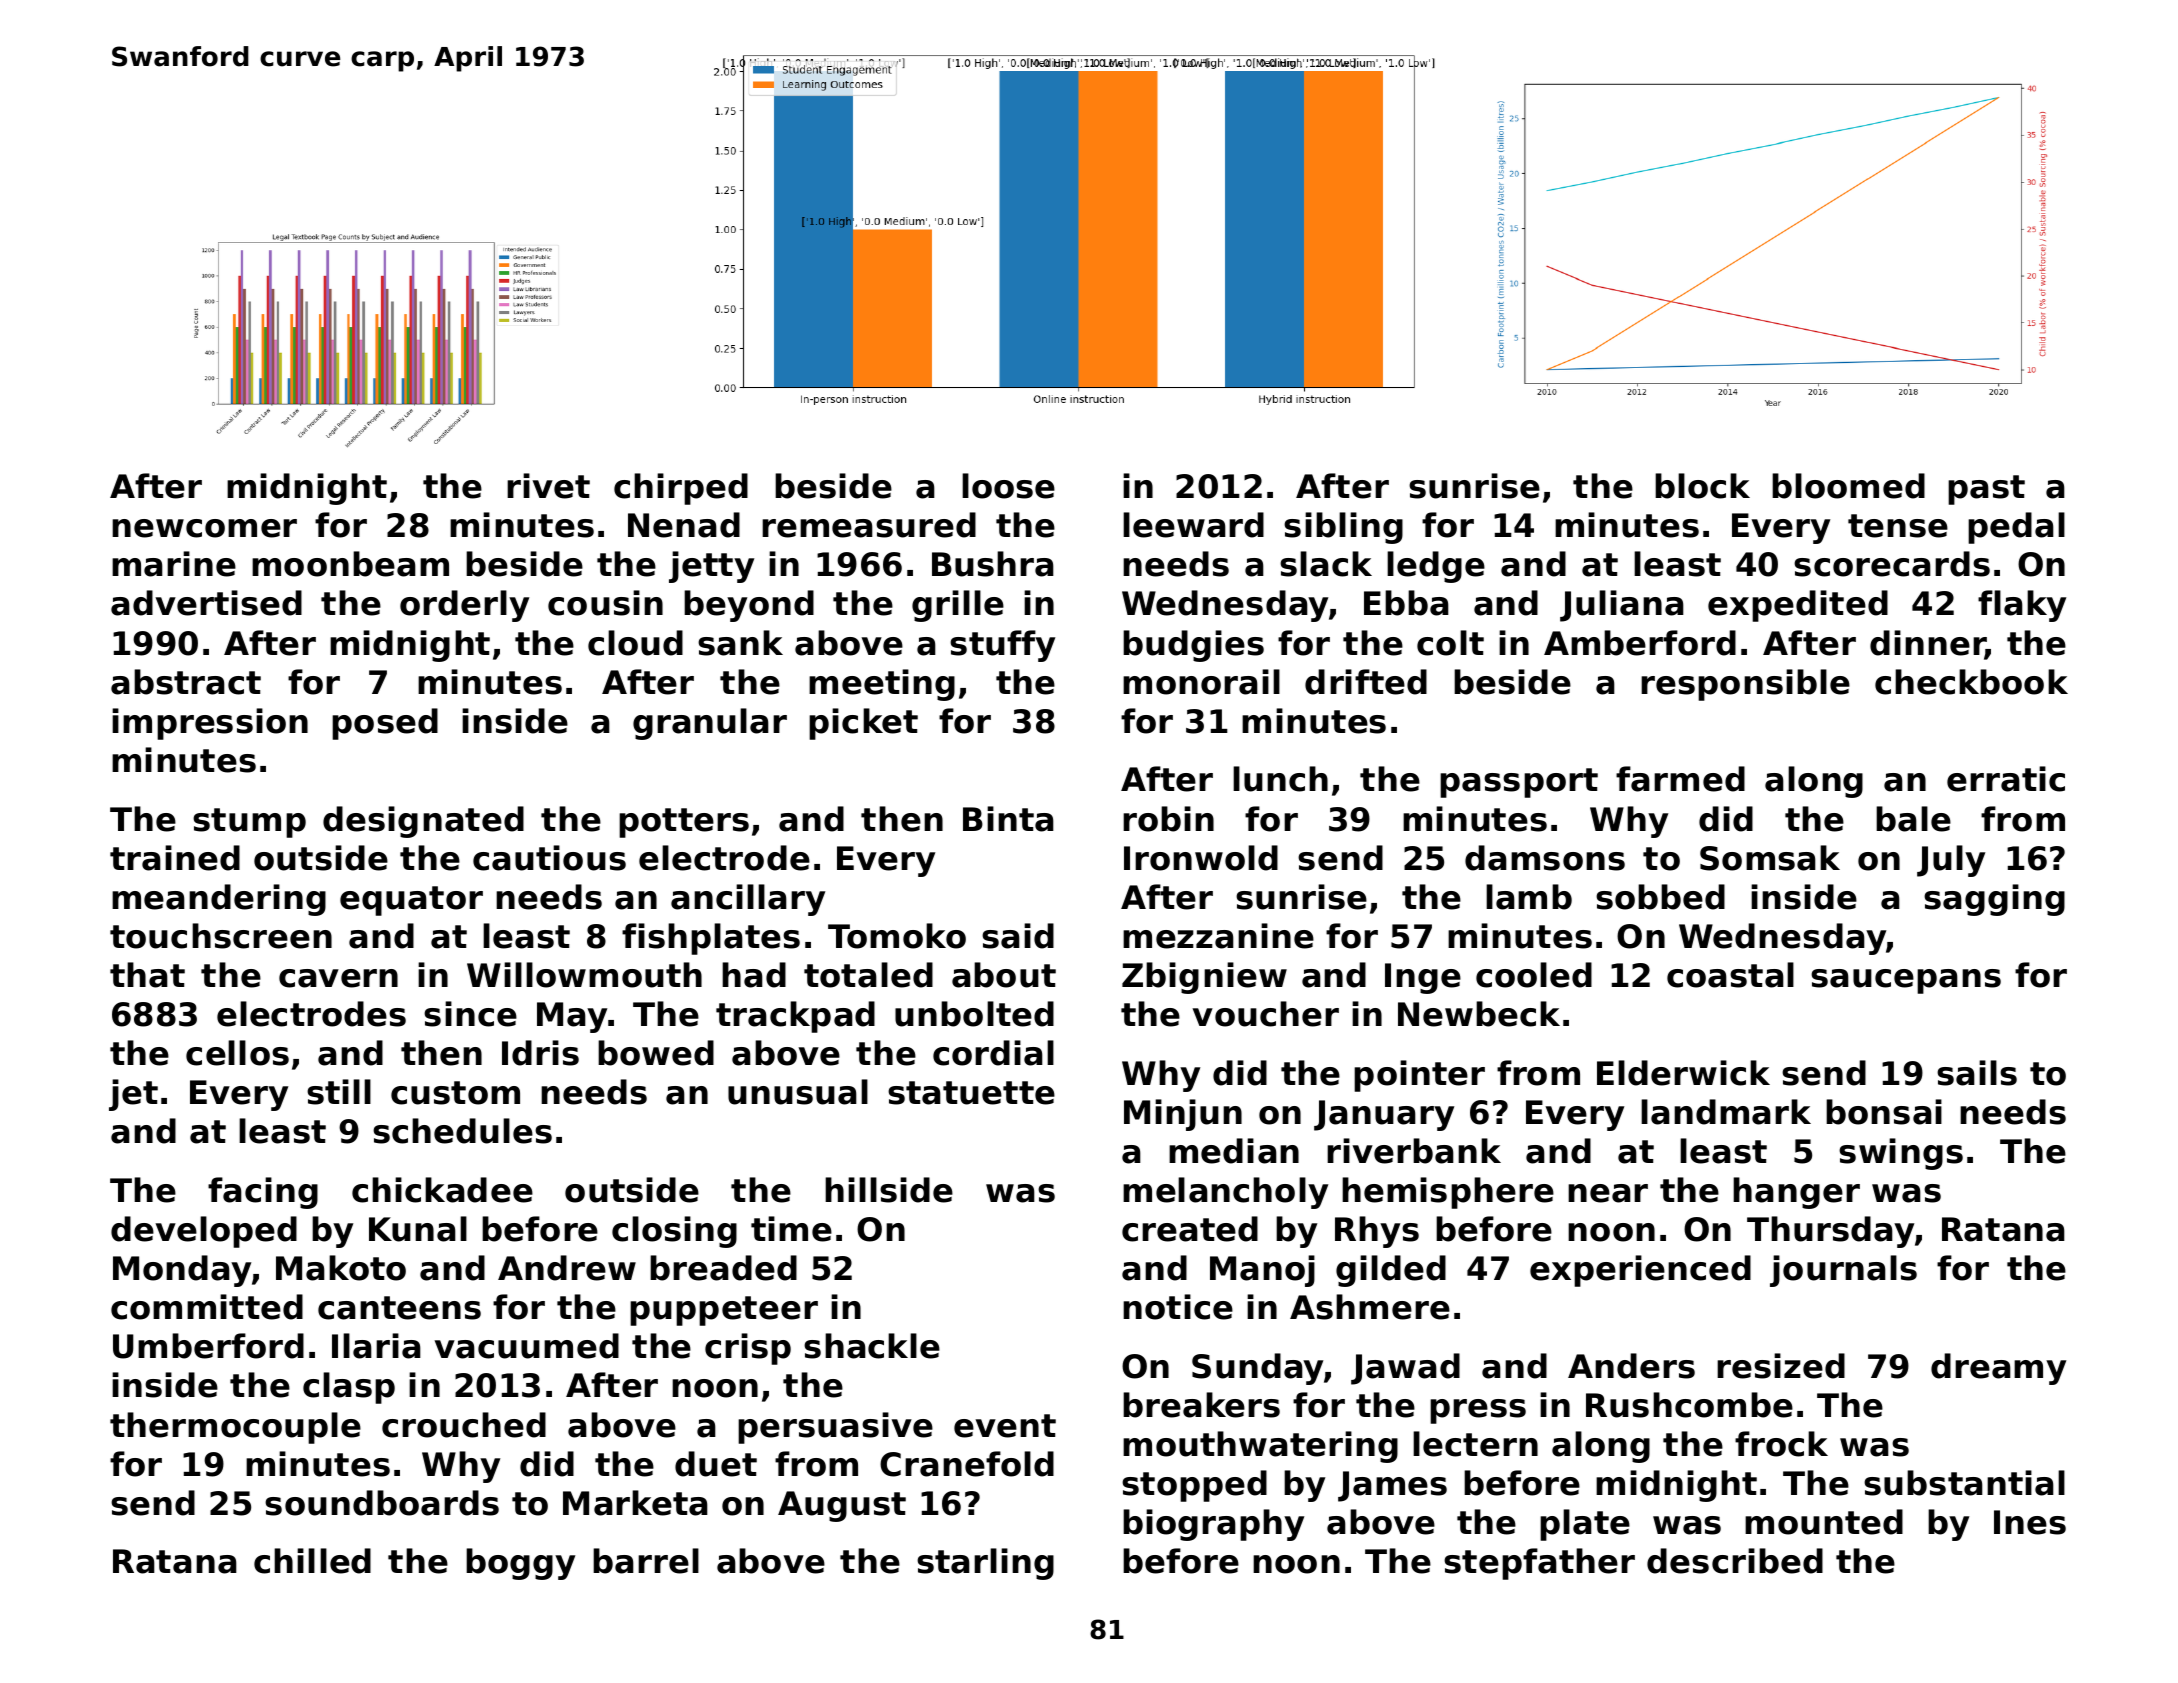 This screenshot has width=2178, height=1683. Describe the element at coordinates (1008, 819) in the screenshot. I see `Binta` at that location.
